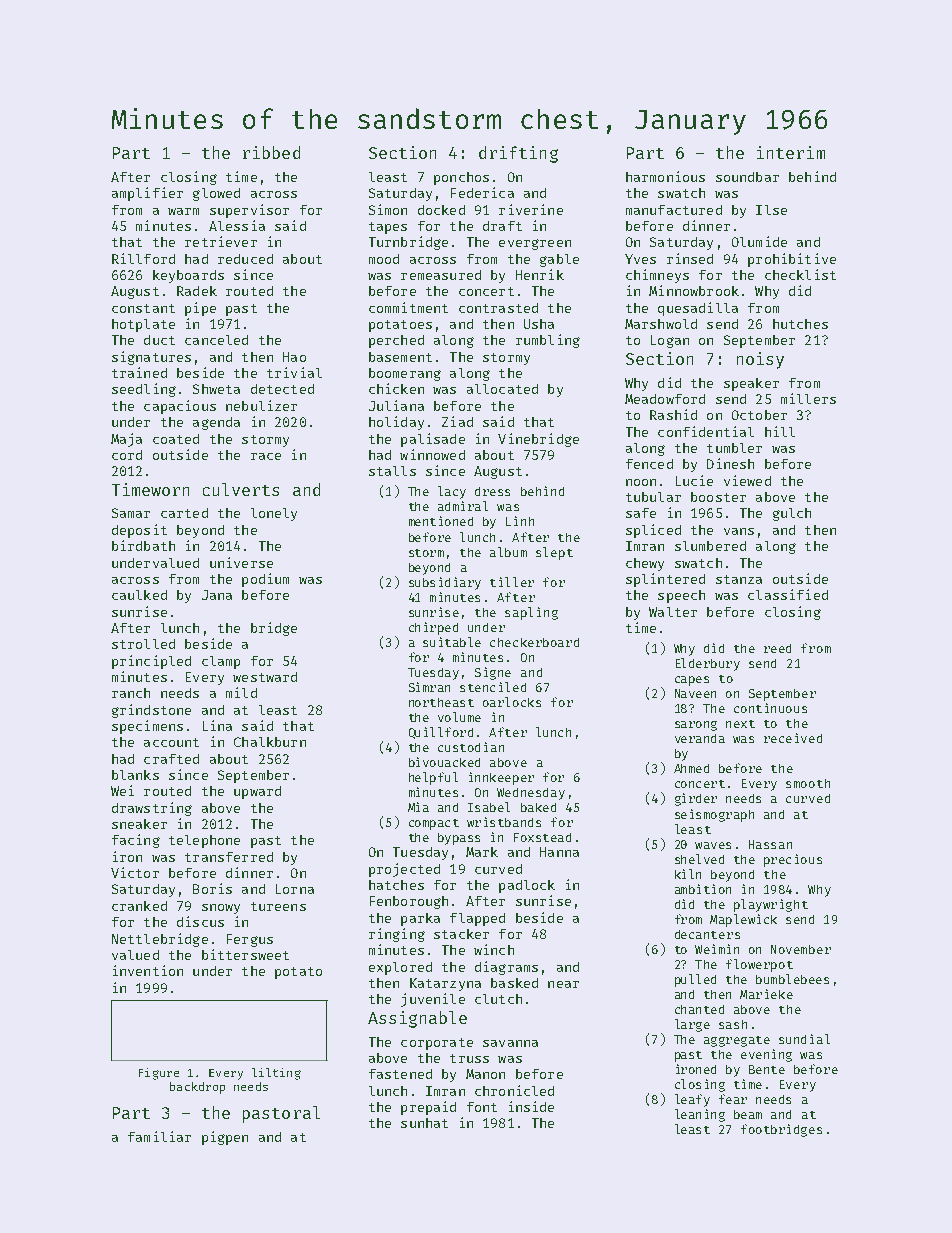  I want to click on smooth, so click(808, 783).
